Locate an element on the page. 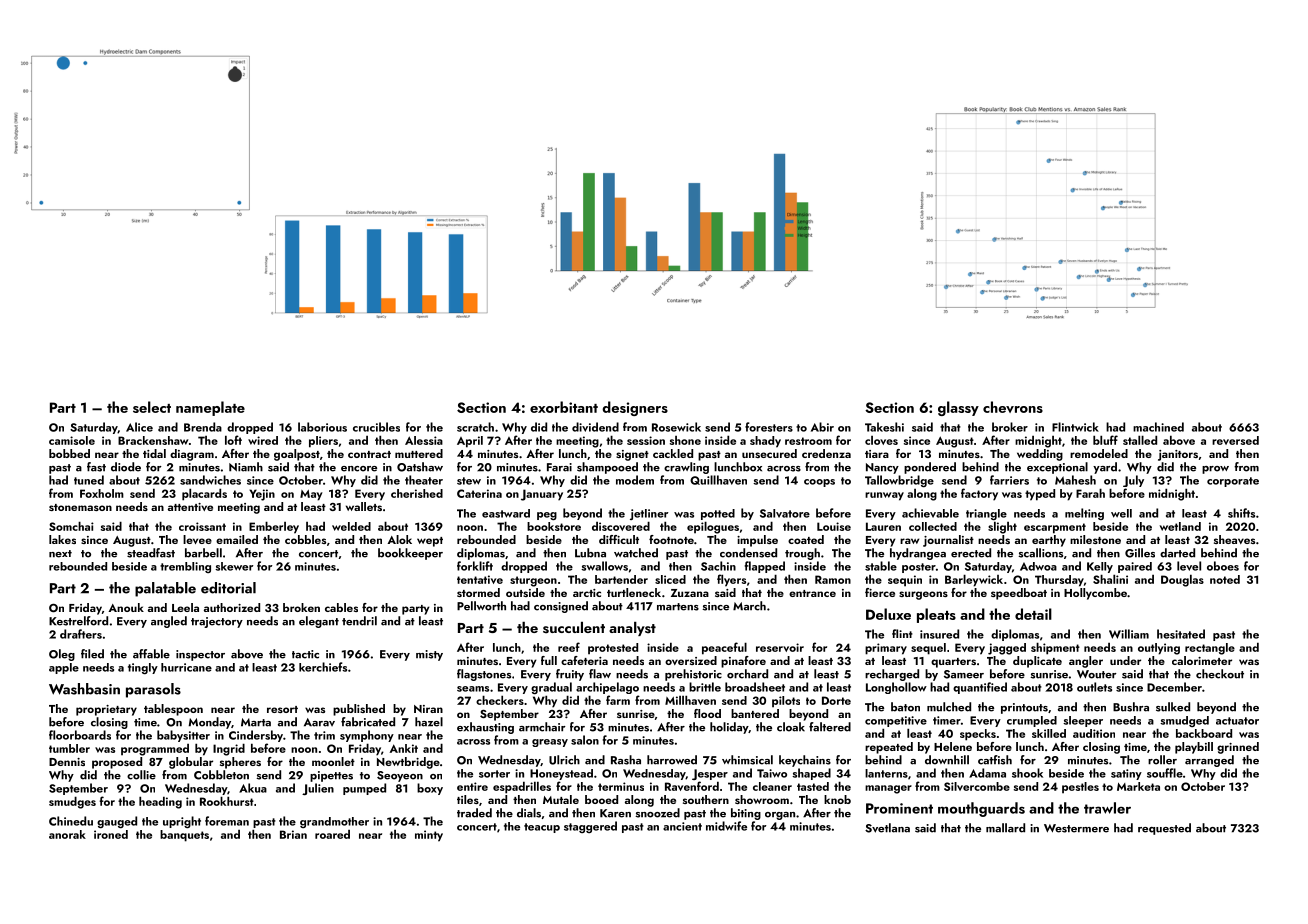 The width and height of the image is (1308, 924). hesitated is located at coordinates (1181, 634).
